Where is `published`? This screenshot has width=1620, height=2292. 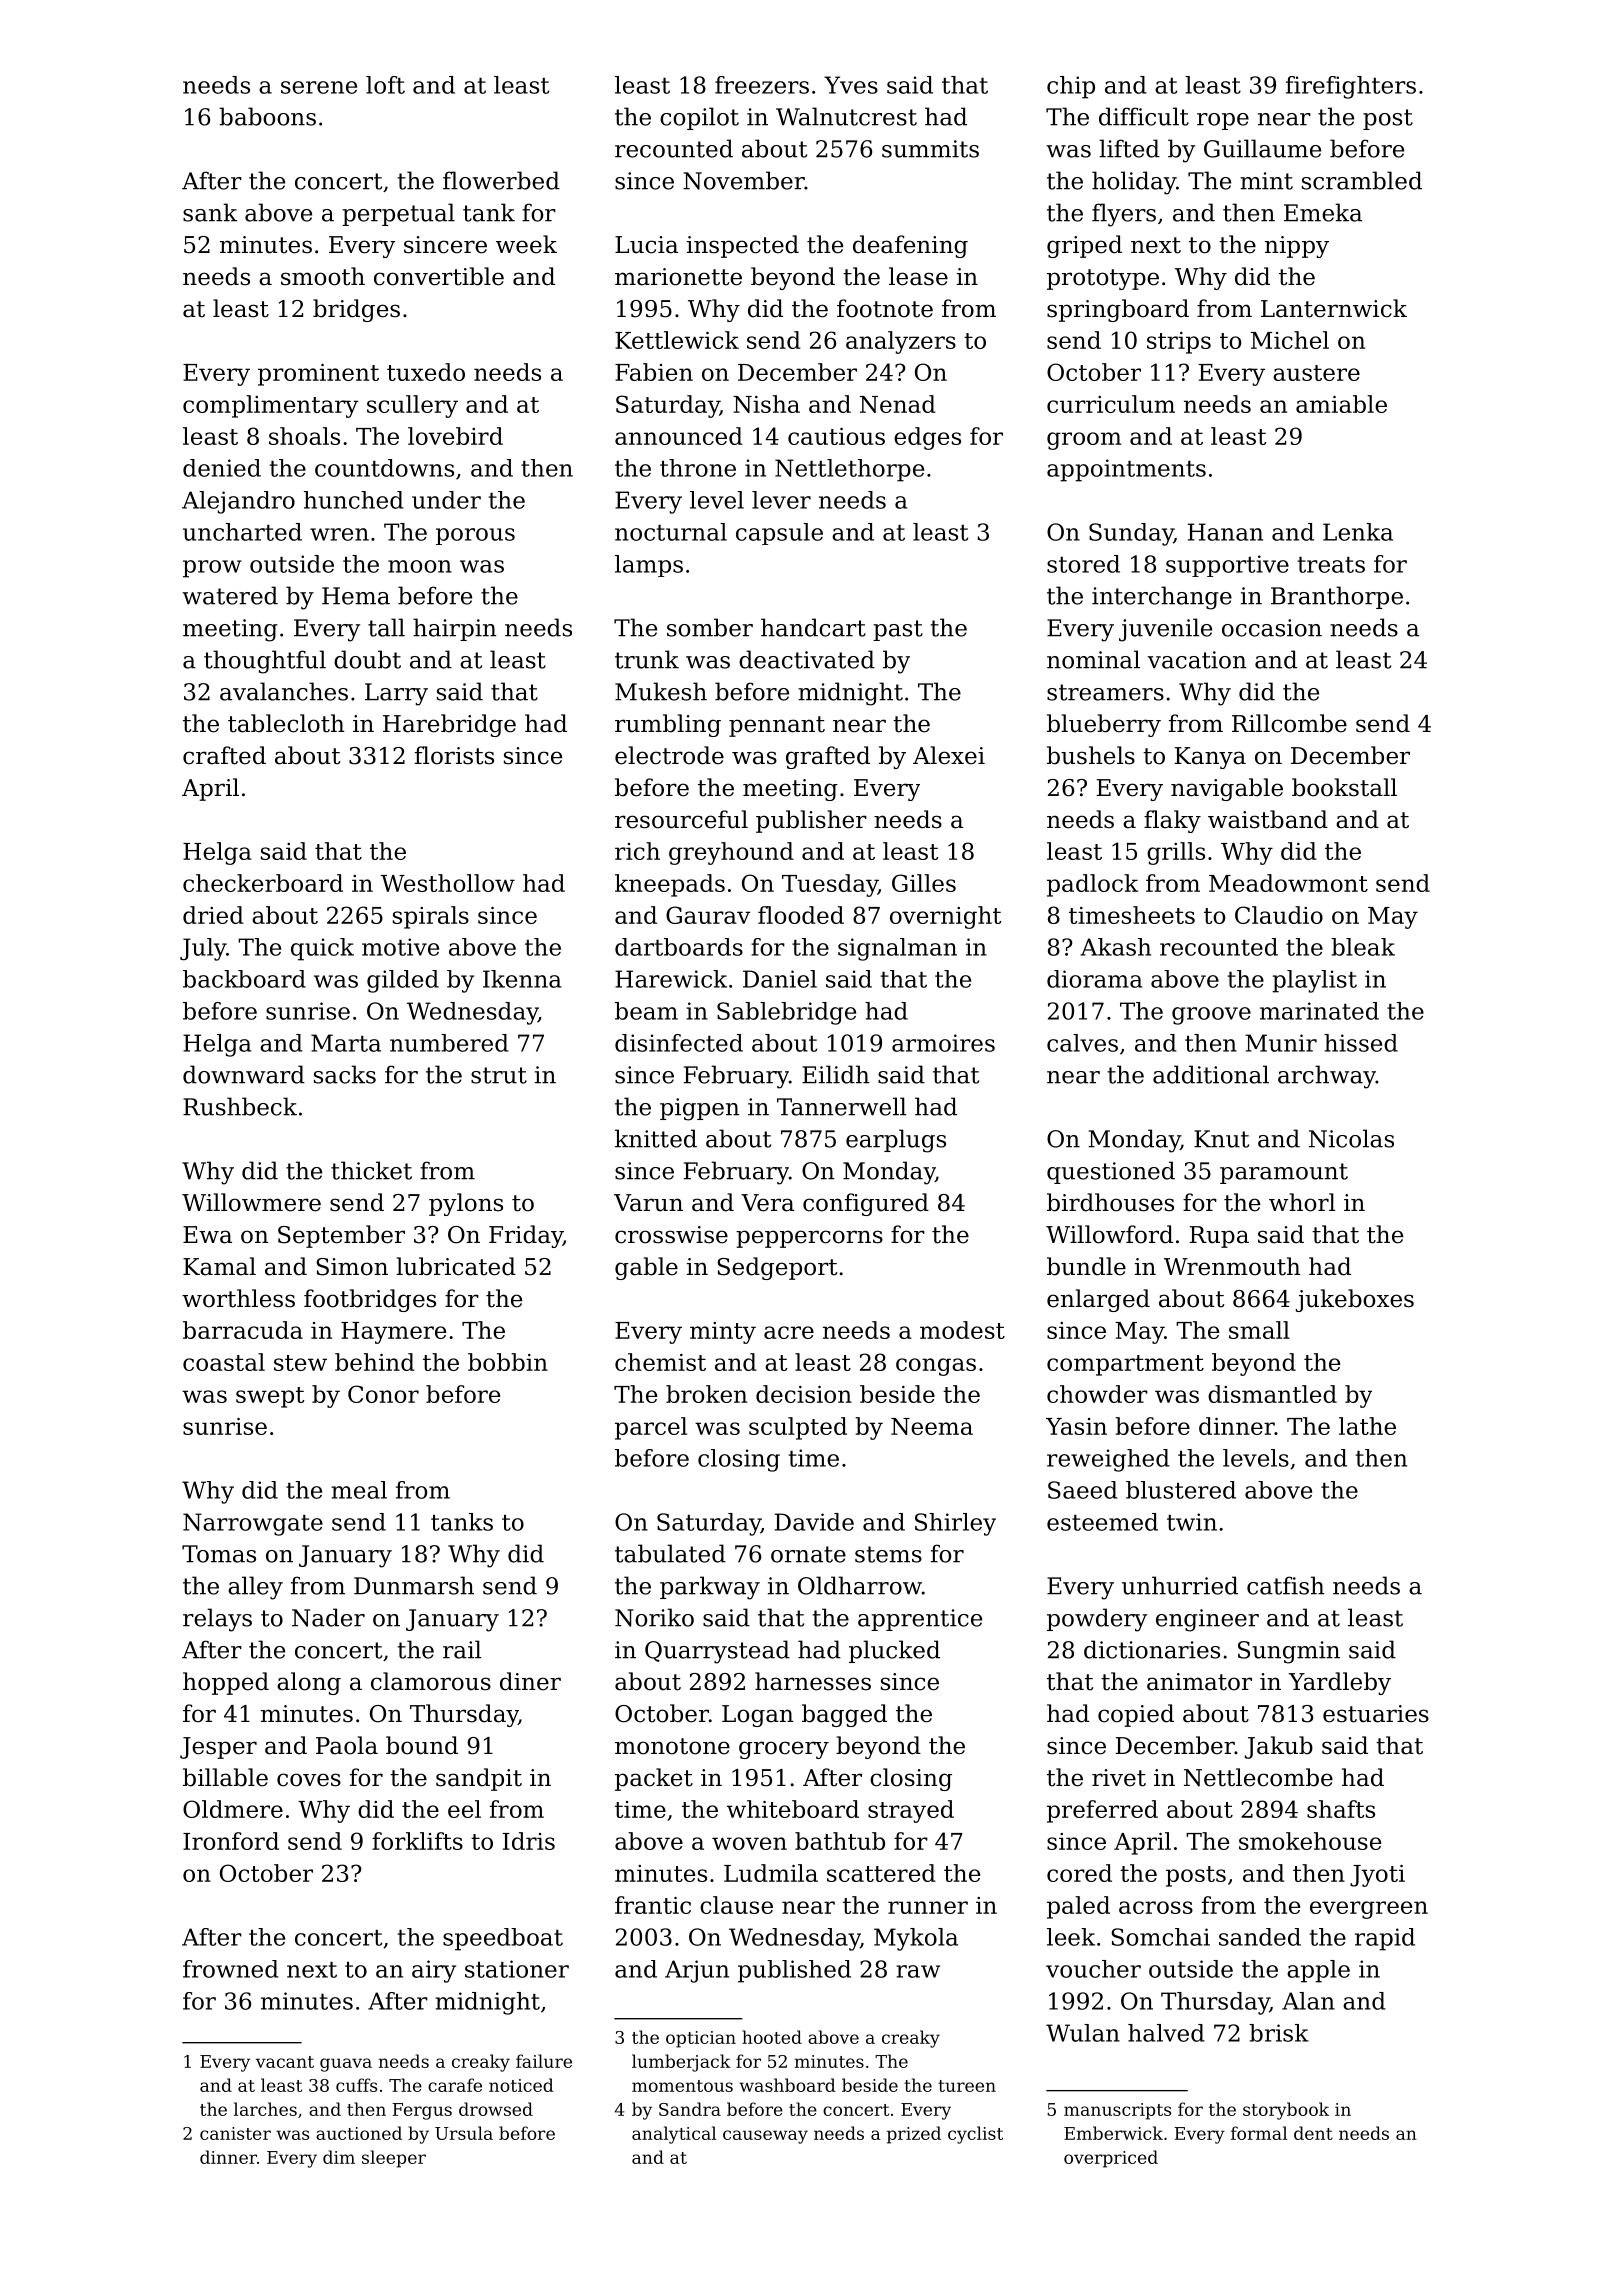 published is located at coordinates (794, 1971).
